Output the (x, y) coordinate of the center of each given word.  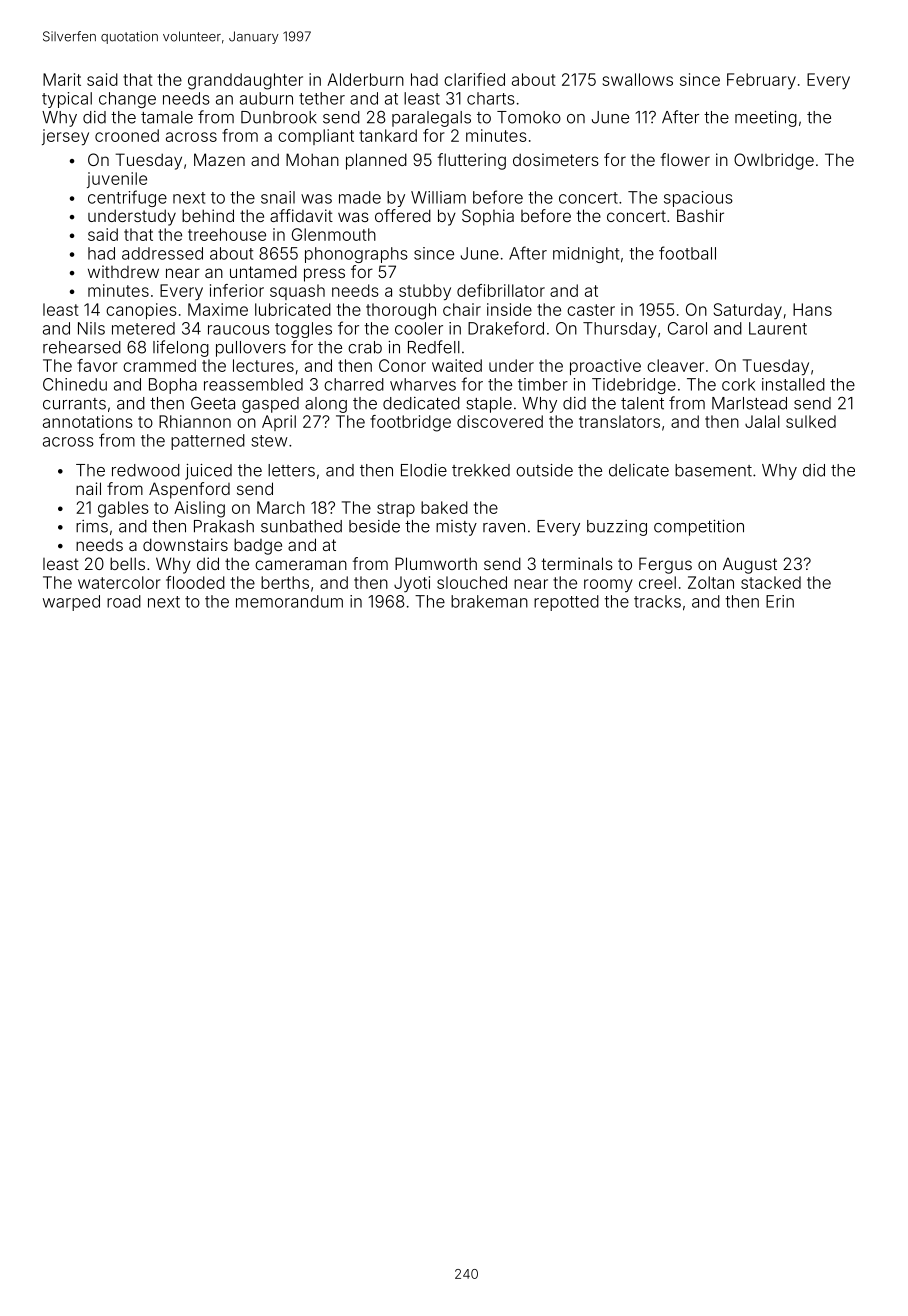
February (761, 81)
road (124, 601)
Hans (812, 309)
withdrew (123, 271)
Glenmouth (334, 234)
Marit (62, 79)
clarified (474, 79)
